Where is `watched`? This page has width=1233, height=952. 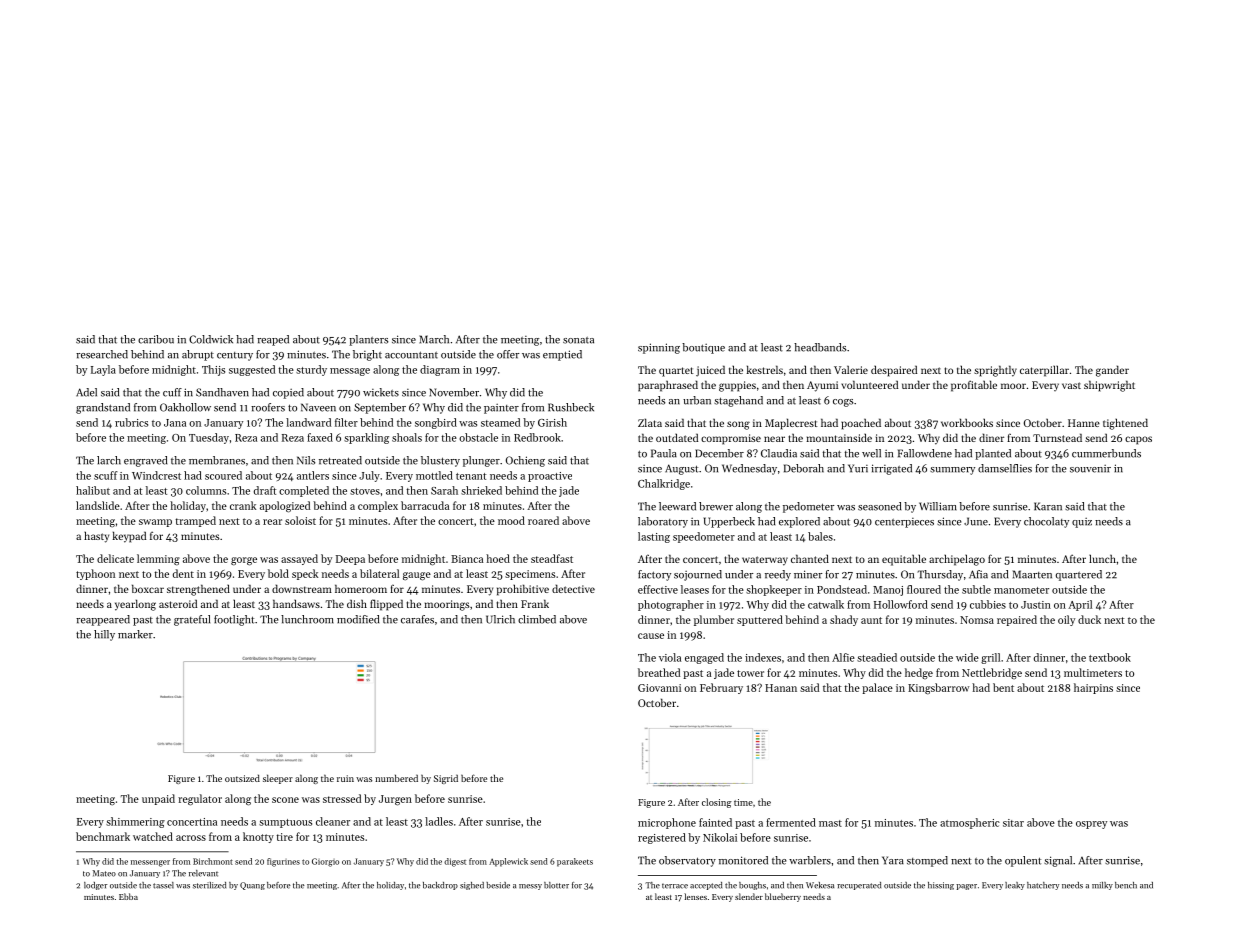
watched is located at coordinates (153, 836).
